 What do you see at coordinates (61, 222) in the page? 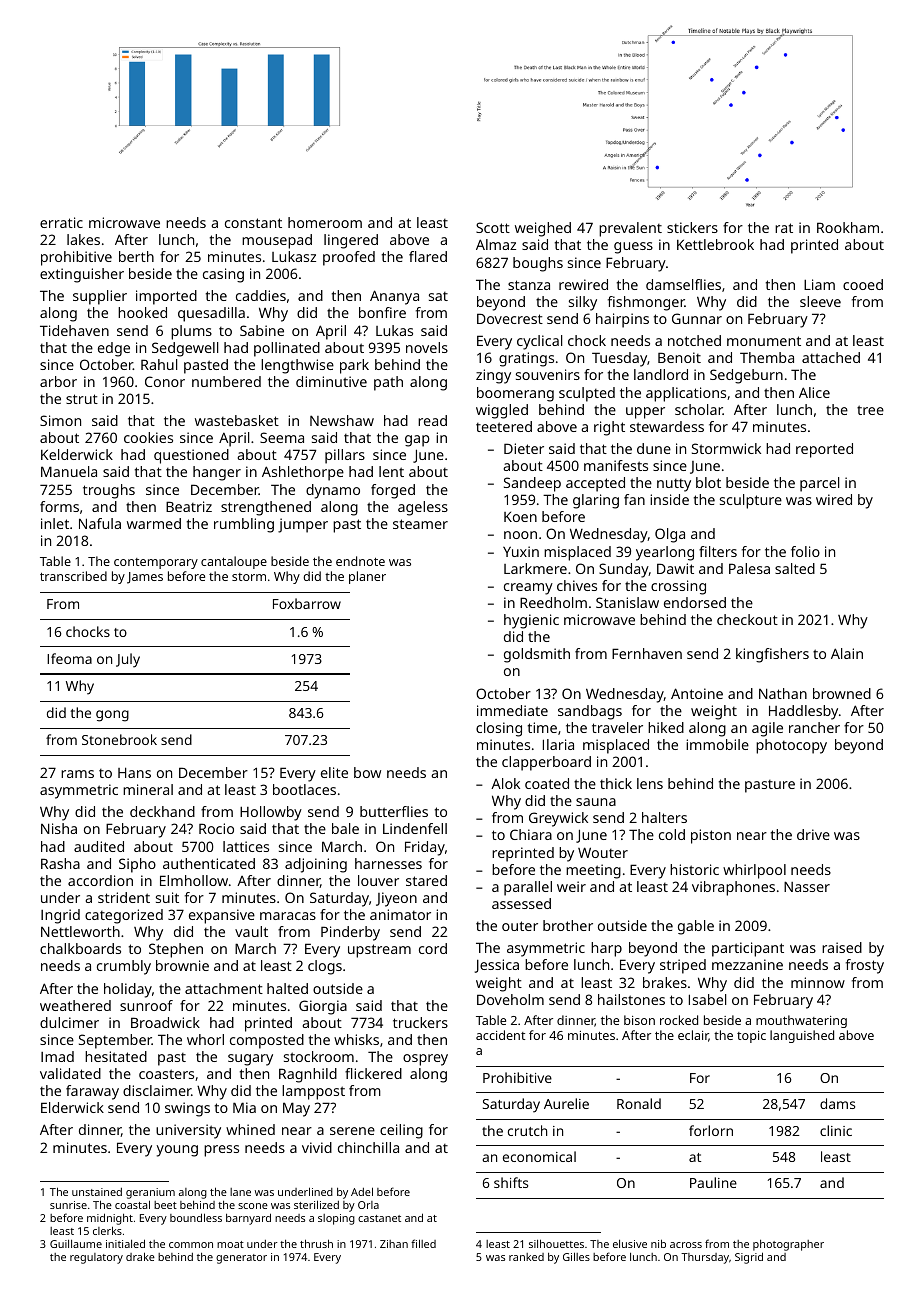
I see `erratic` at bounding box center [61, 222].
